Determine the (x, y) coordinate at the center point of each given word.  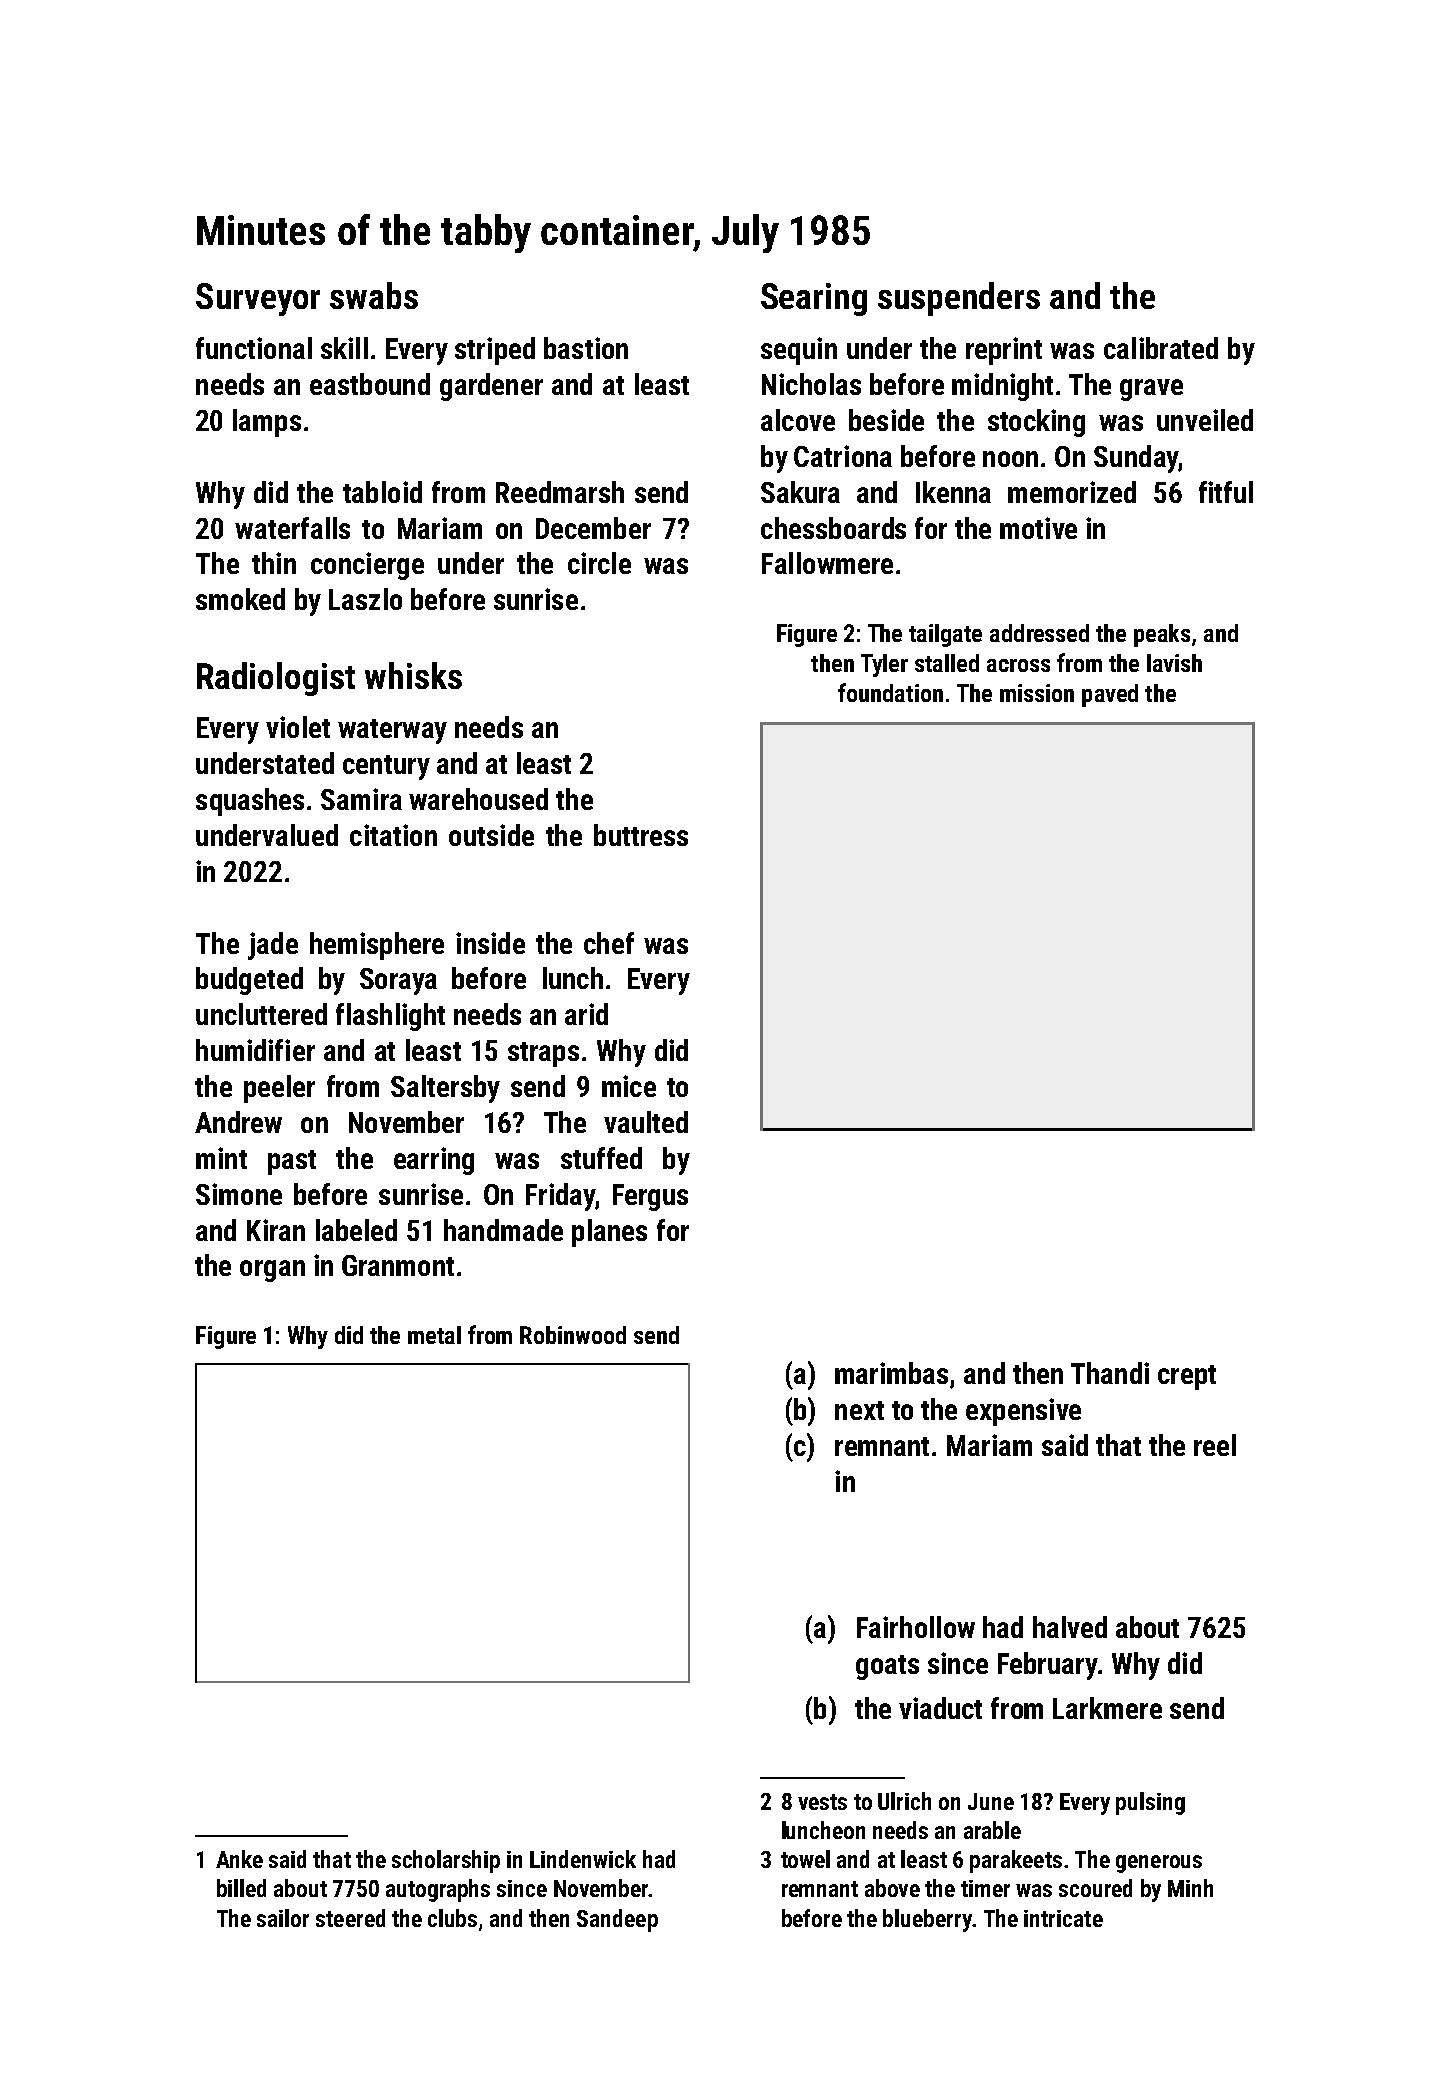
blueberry (928, 1920)
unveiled (1205, 420)
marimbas (891, 1373)
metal (434, 1335)
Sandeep (617, 1920)
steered (350, 1918)
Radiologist (276, 679)
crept (1187, 1377)
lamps (267, 423)
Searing (814, 299)
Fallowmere (827, 563)
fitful (1226, 492)
